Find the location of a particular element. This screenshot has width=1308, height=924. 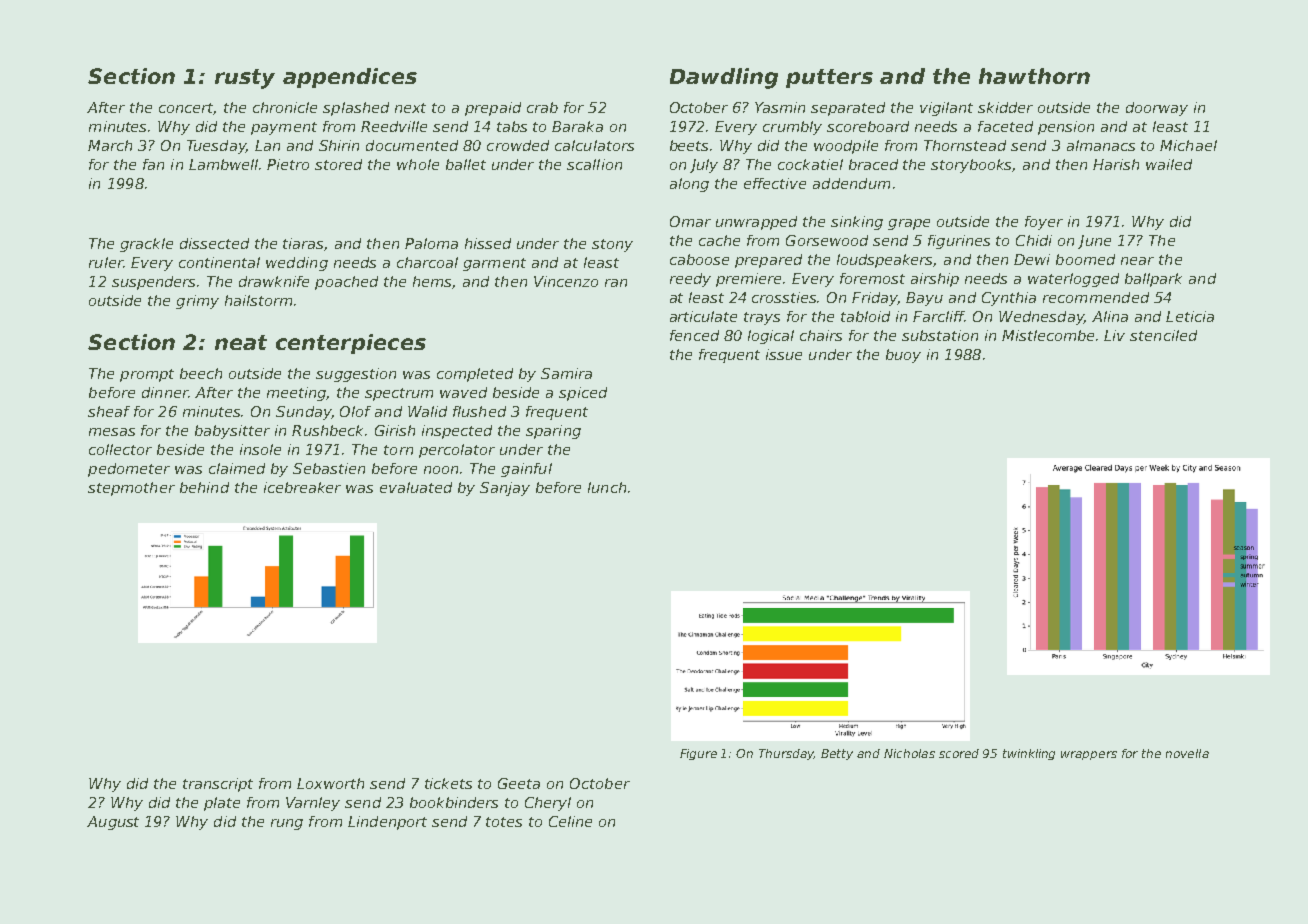

Sanjay is located at coordinates (505, 489).
